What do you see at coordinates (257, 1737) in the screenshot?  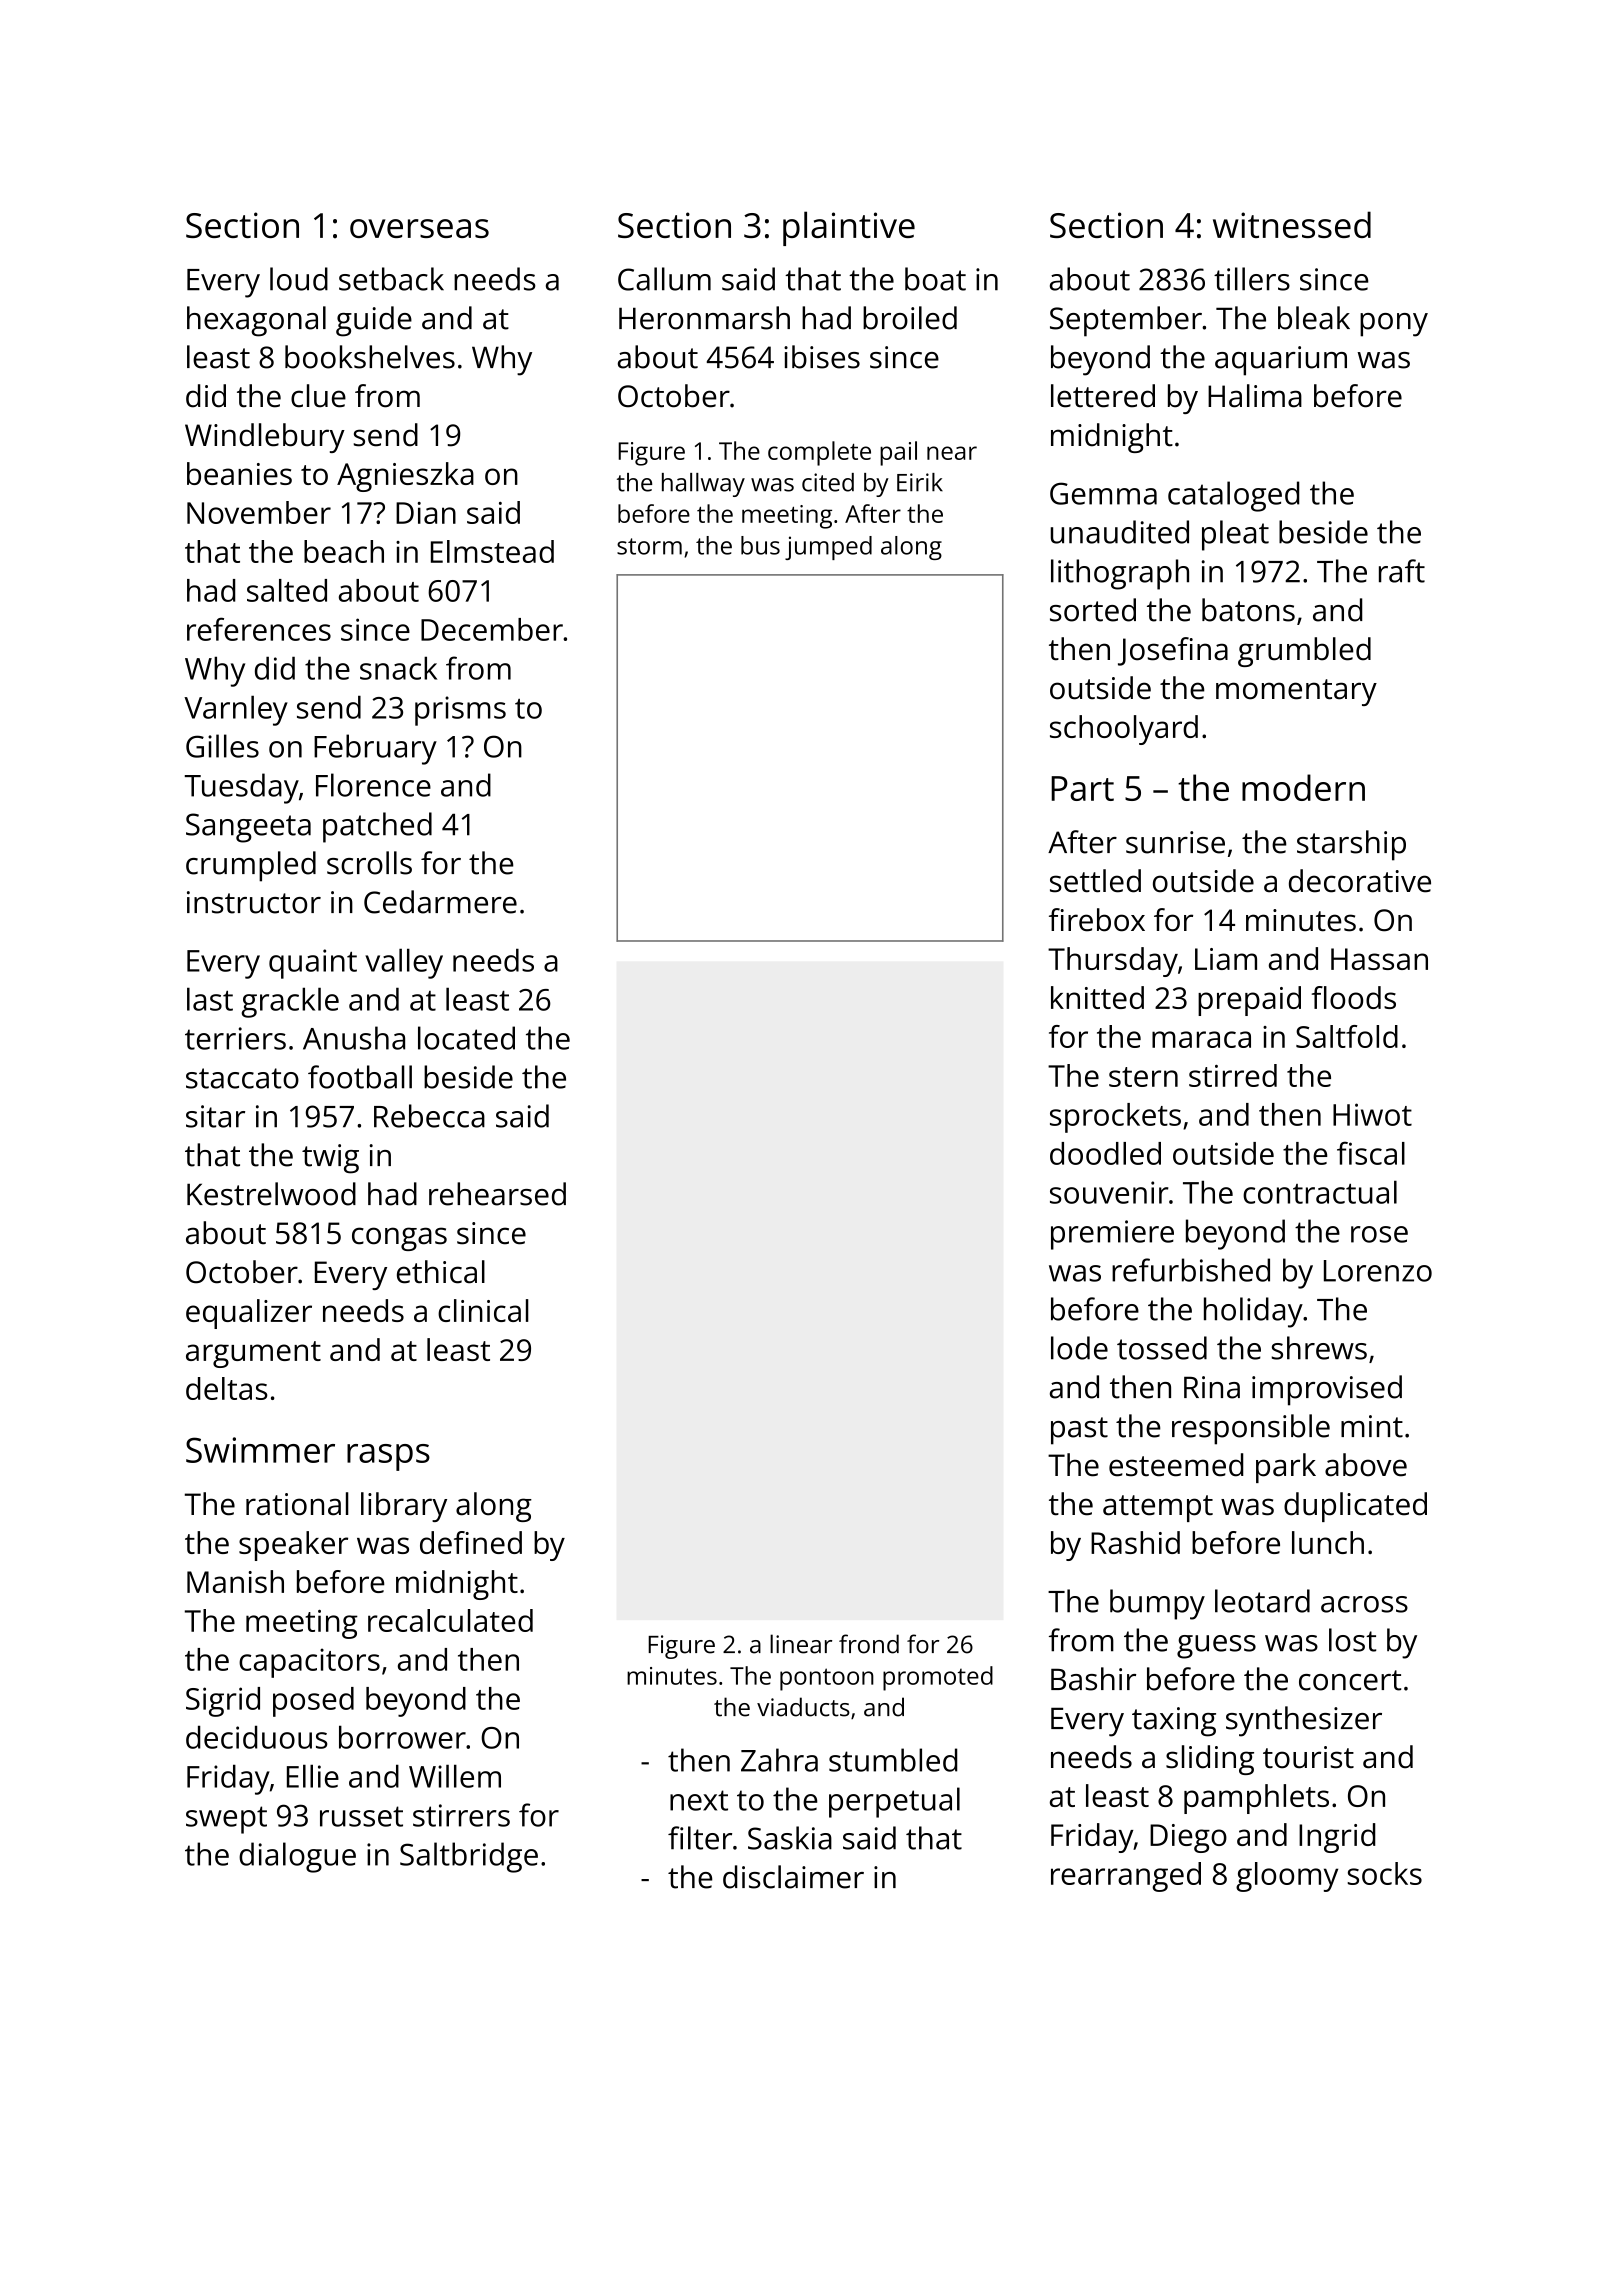 I see `deciduous` at bounding box center [257, 1737].
